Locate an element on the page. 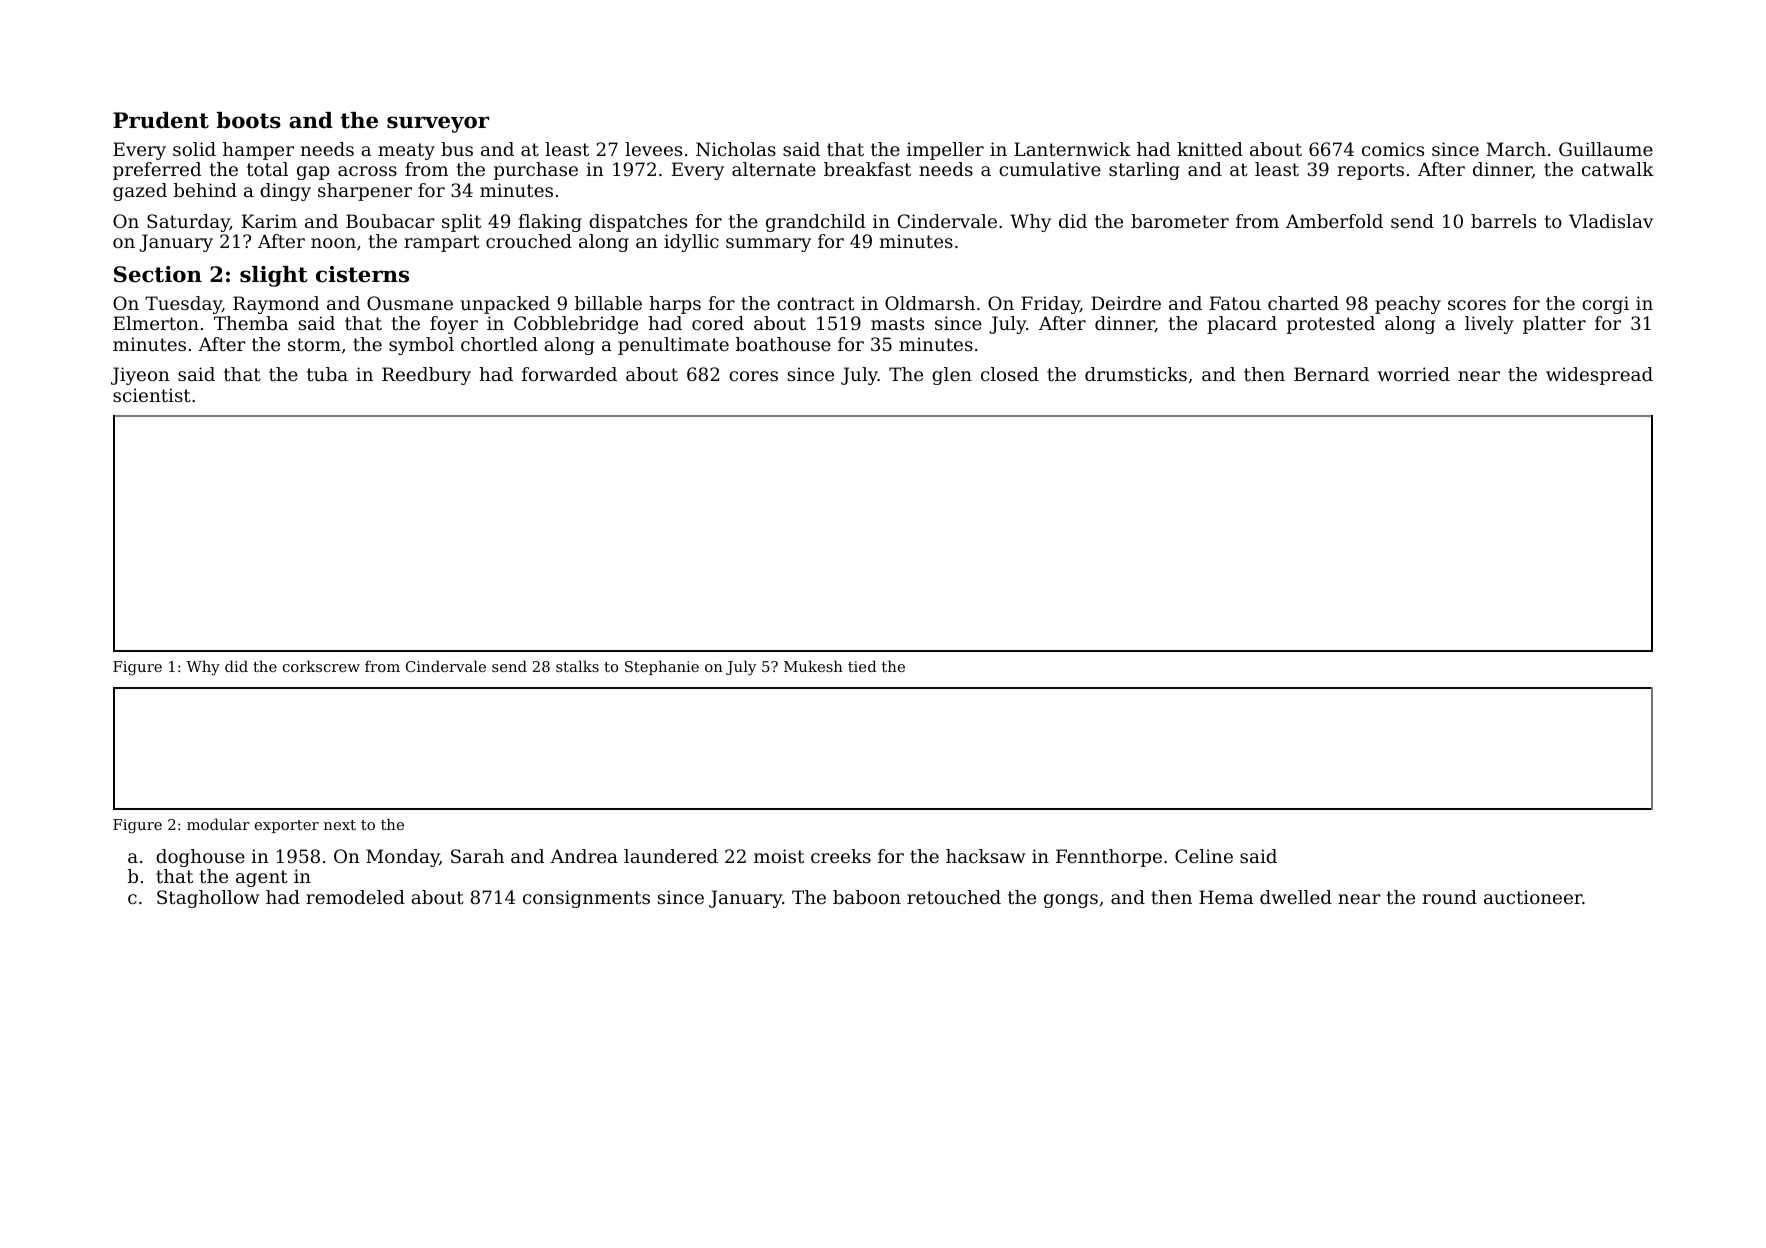 This image has height=1248, width=1766. Staghollow is located at coordinates (208, 899).
